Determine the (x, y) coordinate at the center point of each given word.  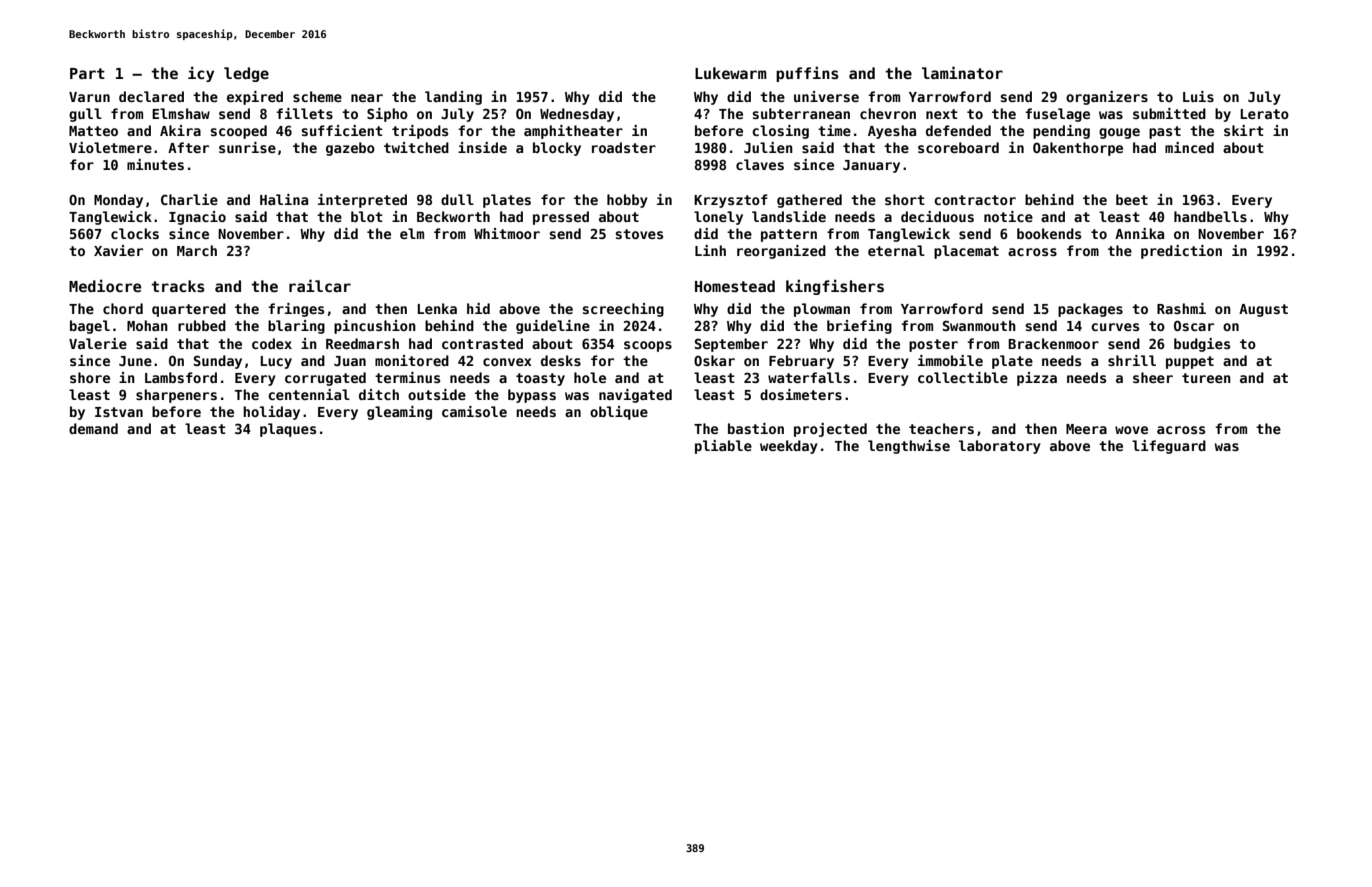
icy (201, 74)
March (197, 250)
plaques (288, 430)
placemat (966, 252)
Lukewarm (731, 73)
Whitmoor (507, 233)
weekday (789, 447)
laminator (962, 72)
